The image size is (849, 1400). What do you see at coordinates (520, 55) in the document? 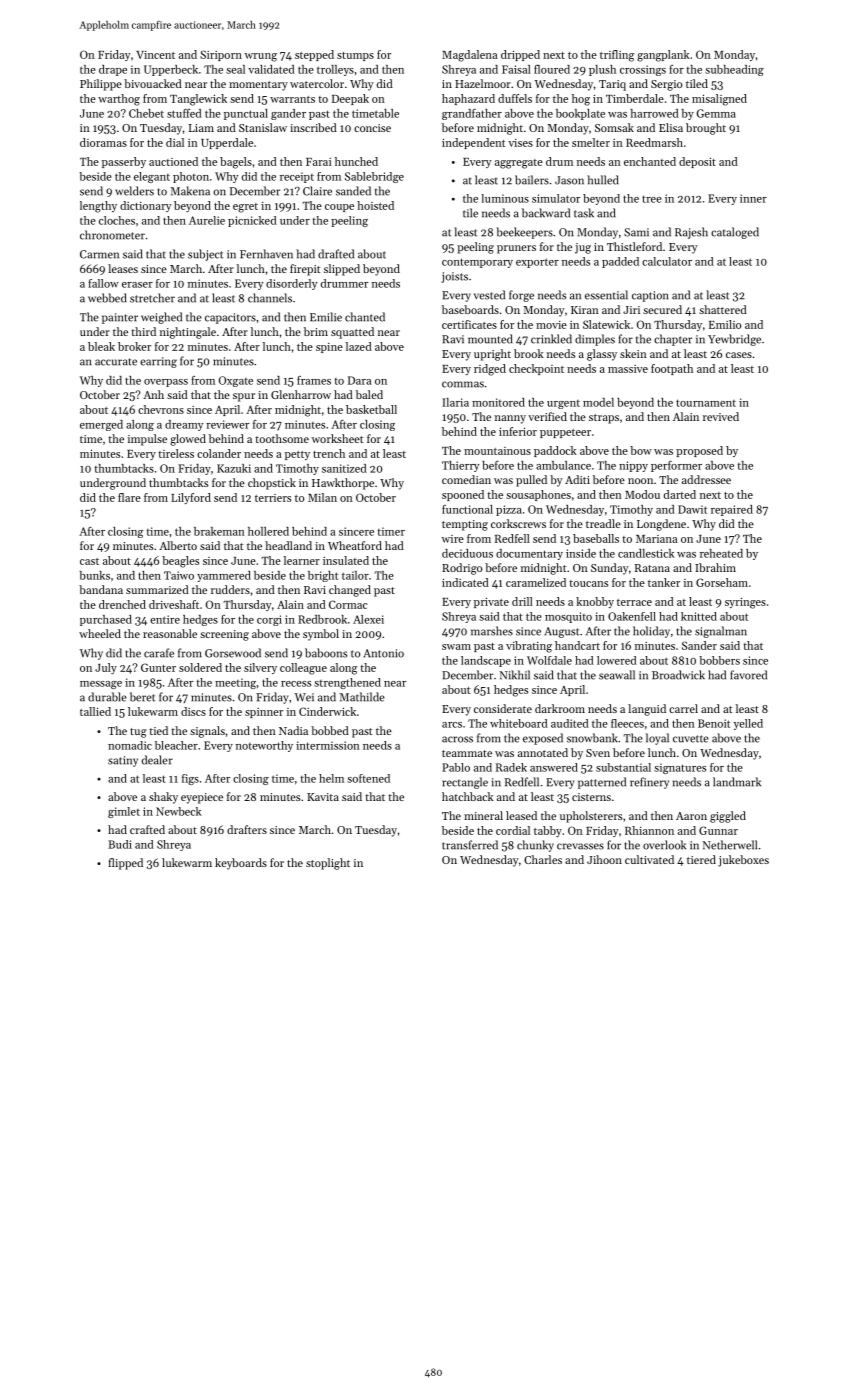
I see `dripped` at bounding box center [520, 55].
